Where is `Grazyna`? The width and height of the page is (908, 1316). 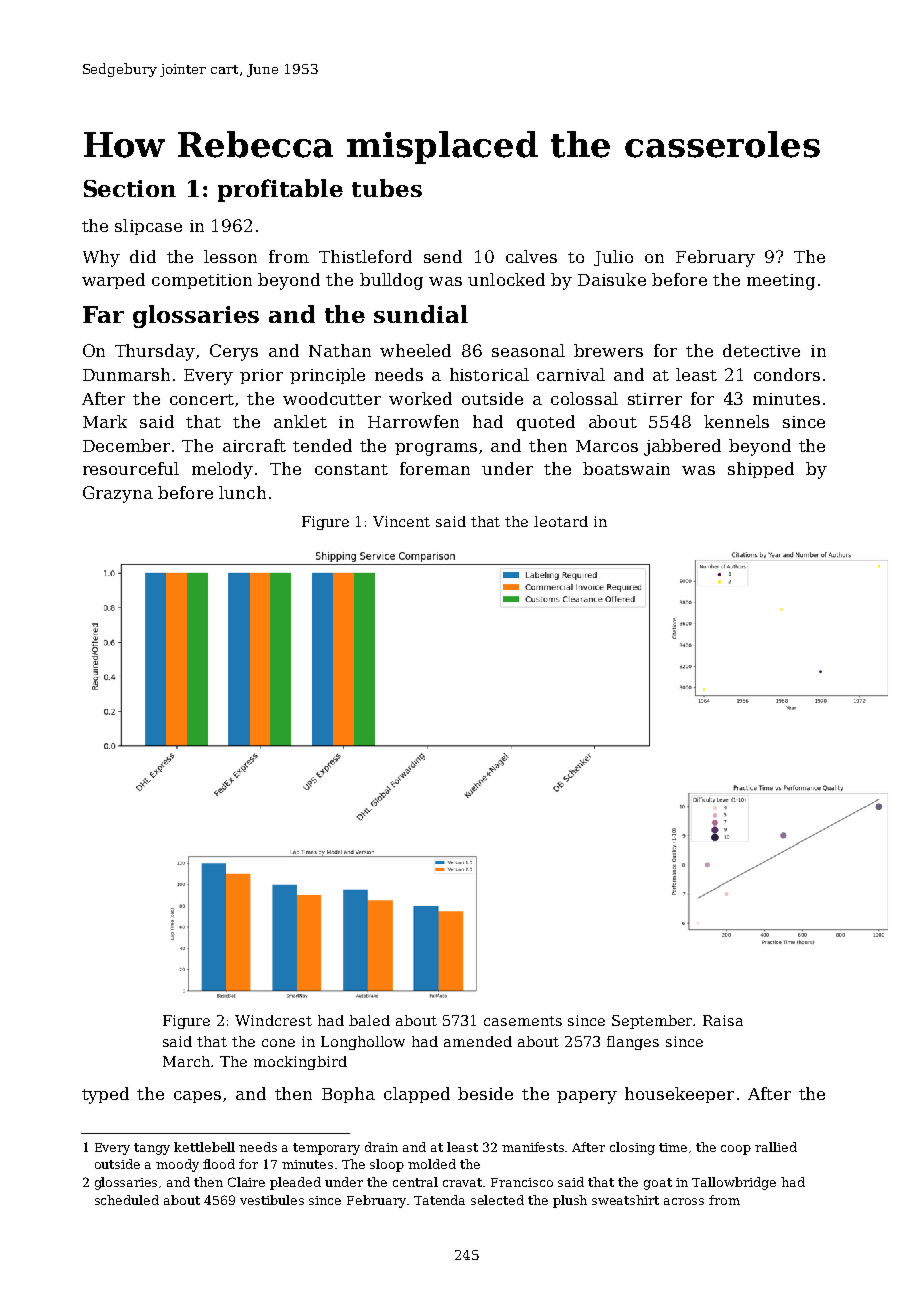 Grazyna is located at coordinates (118, 494).
